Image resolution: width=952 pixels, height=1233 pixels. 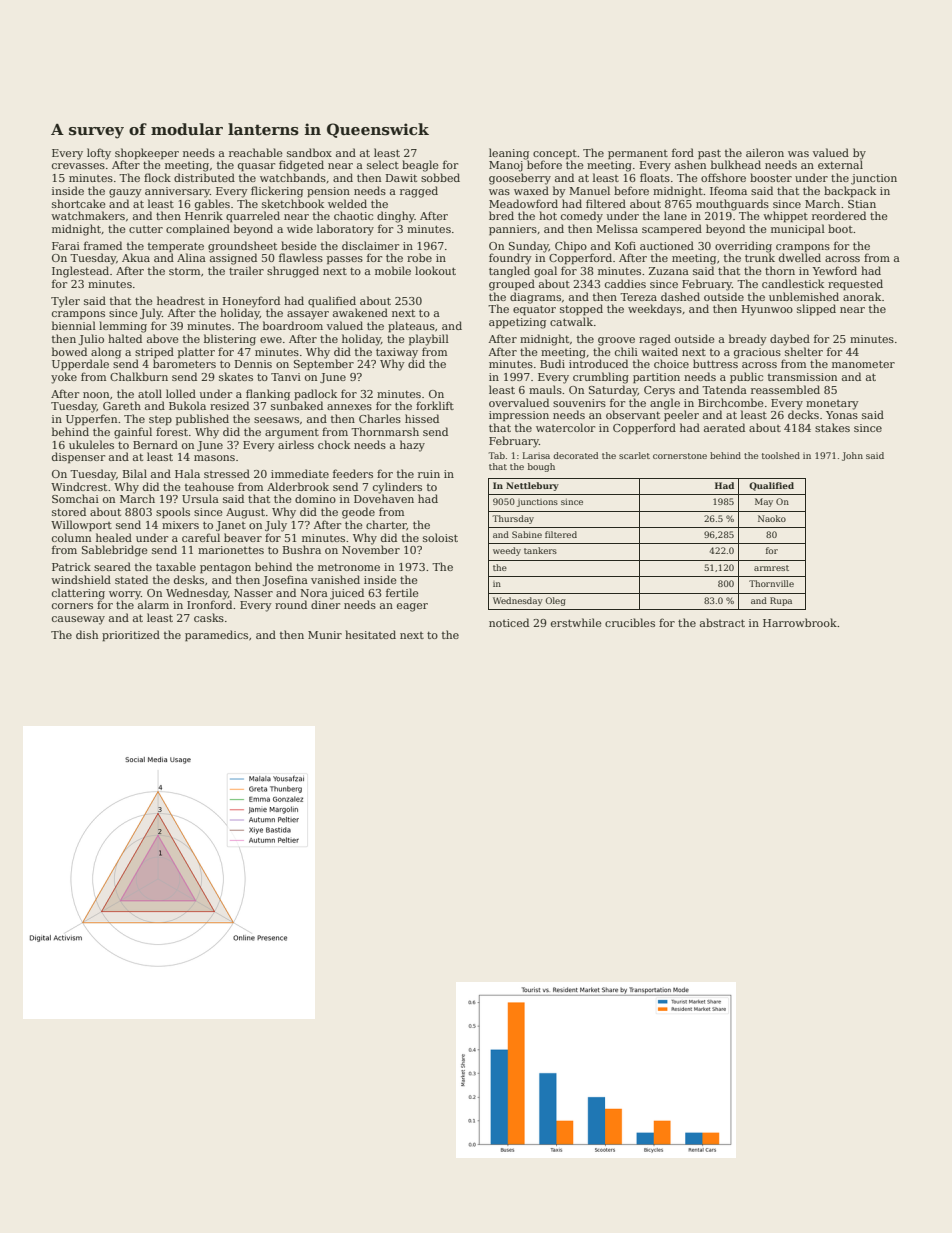 What do you see at coordinates (509, 154) in the page?
I see `leaning` at bounding box center [509, 154].
